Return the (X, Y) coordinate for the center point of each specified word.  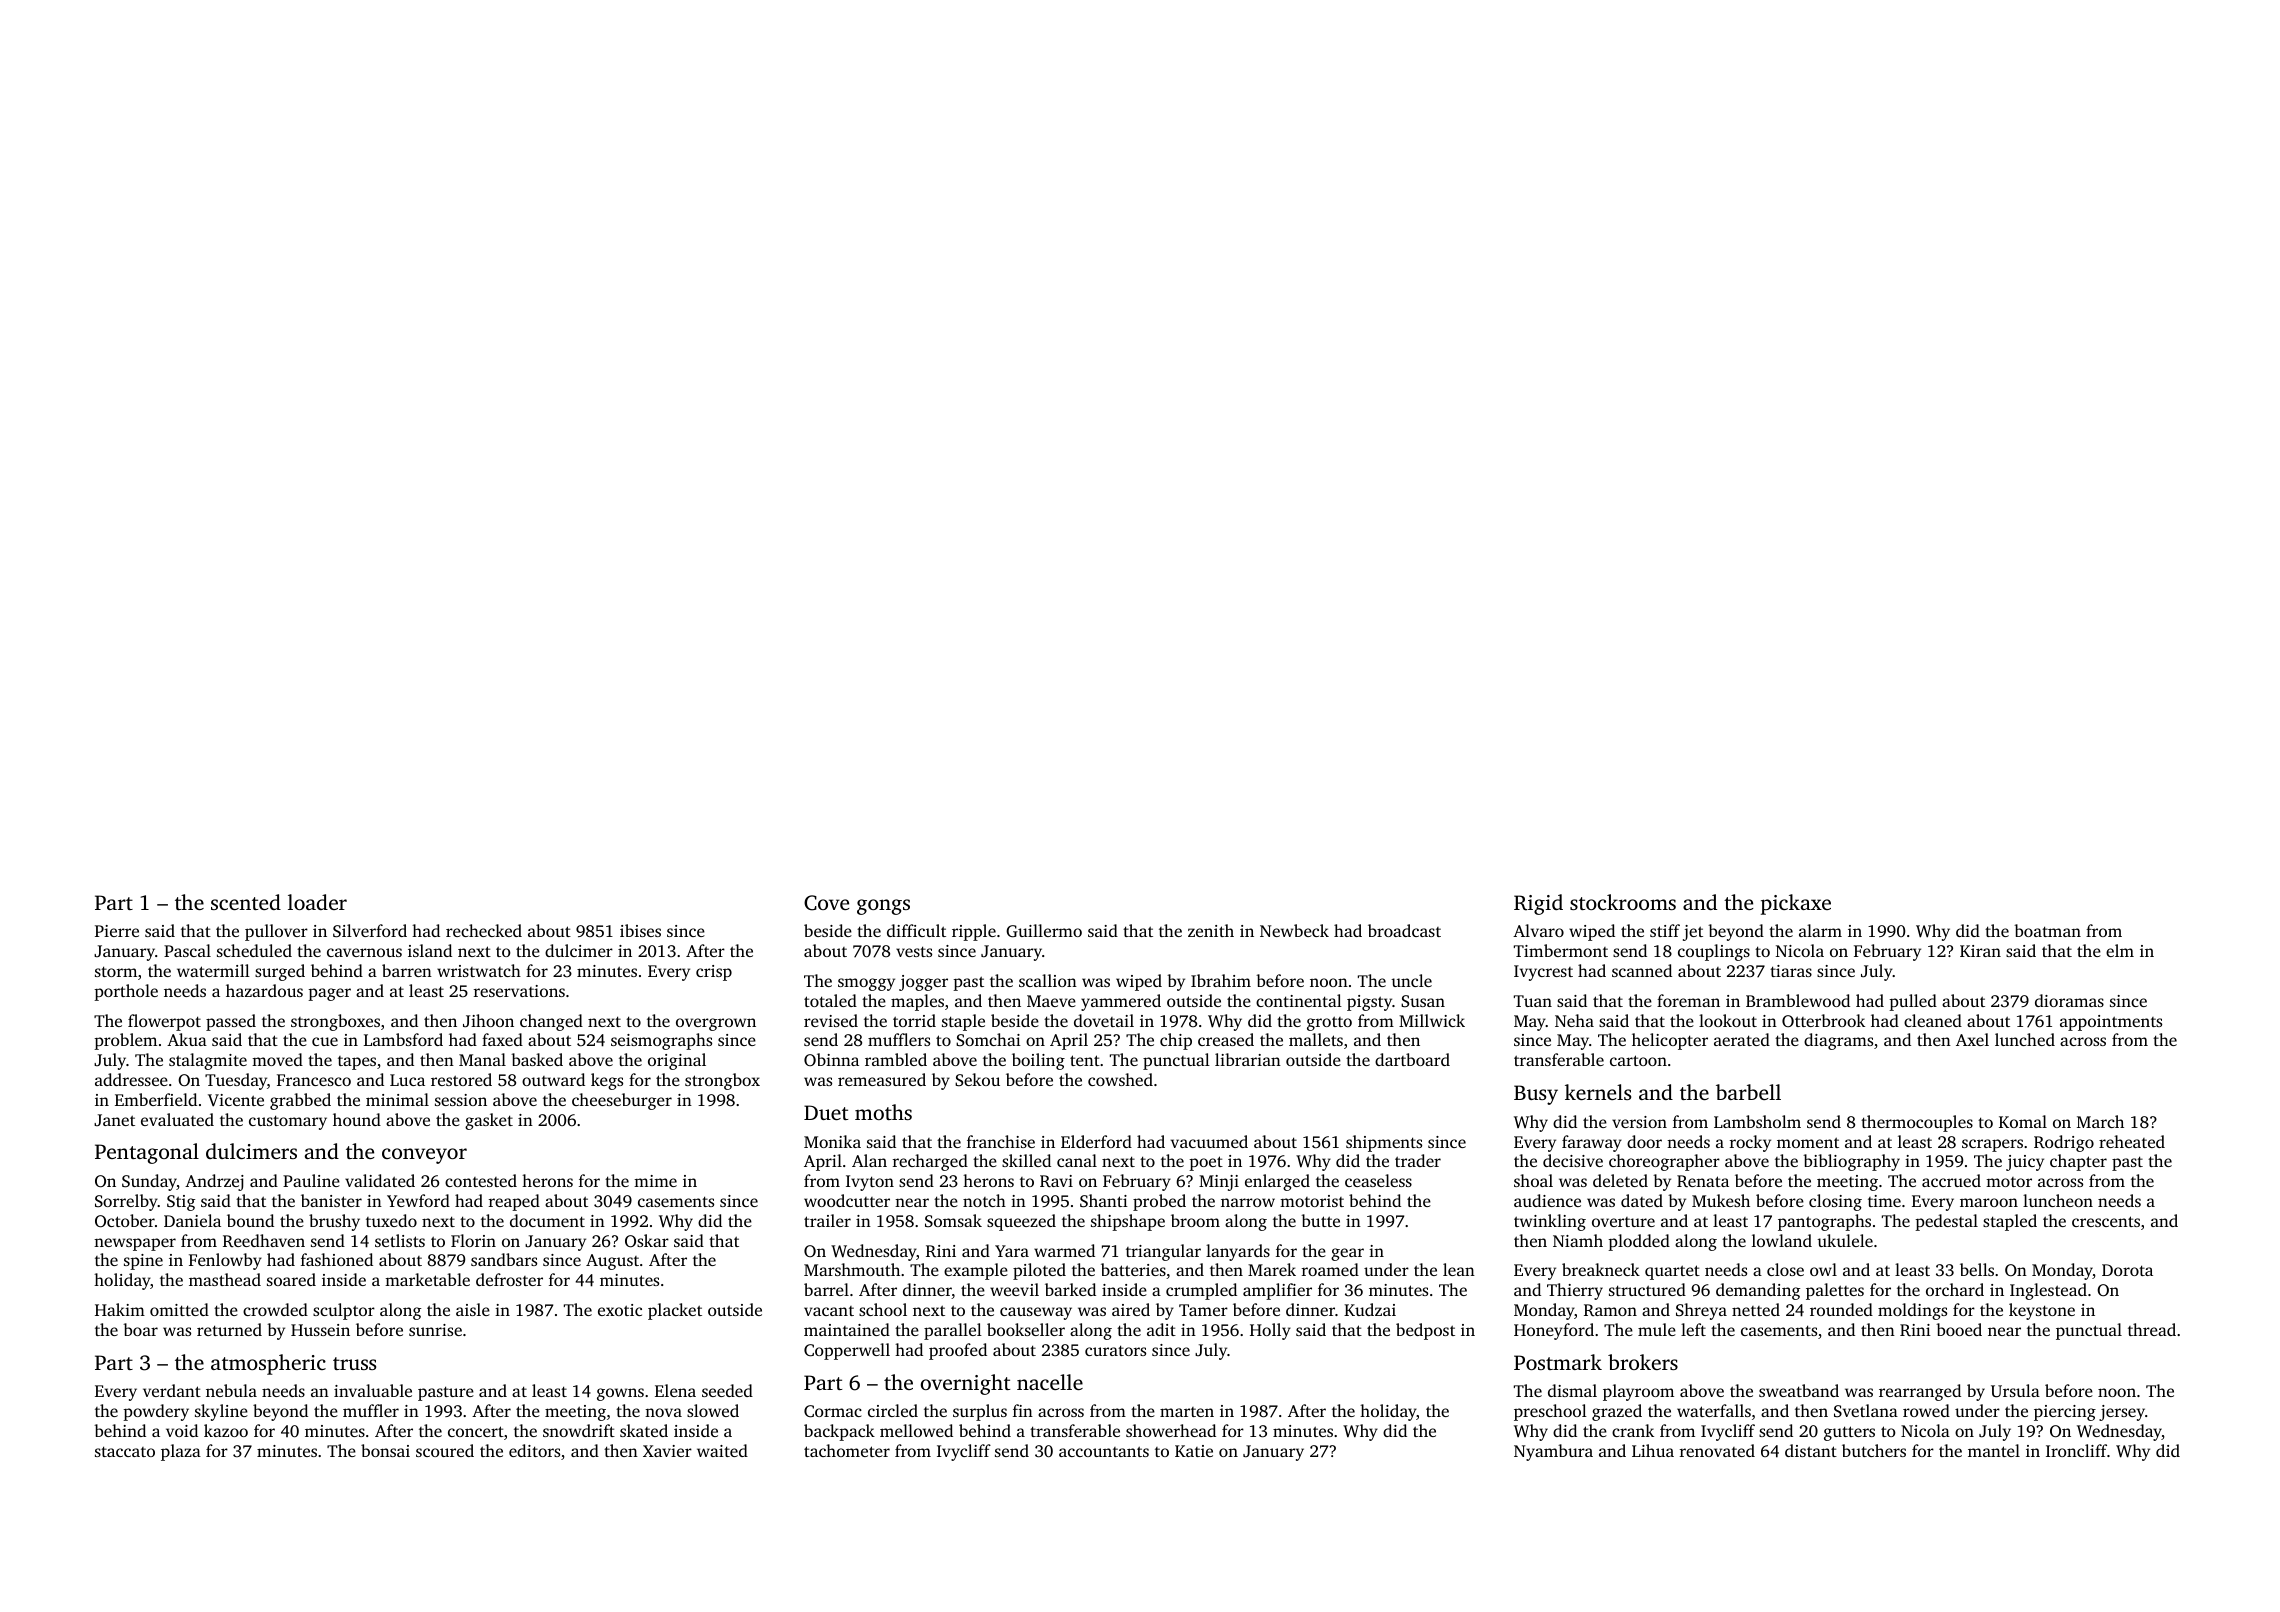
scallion (1048, 980)
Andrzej (214, 1182)
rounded (1841, 1309)
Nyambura (1553, 1452)
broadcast (1404, 930)
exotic (620, 1310)
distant (1811, 1450)
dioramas (2069, 1000)
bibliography (1851, 1162)
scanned (1642, 970)
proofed (958, 1351)
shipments (1384, 1143)
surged (280, 972)
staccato (125, 1451)
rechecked (484, 930)
